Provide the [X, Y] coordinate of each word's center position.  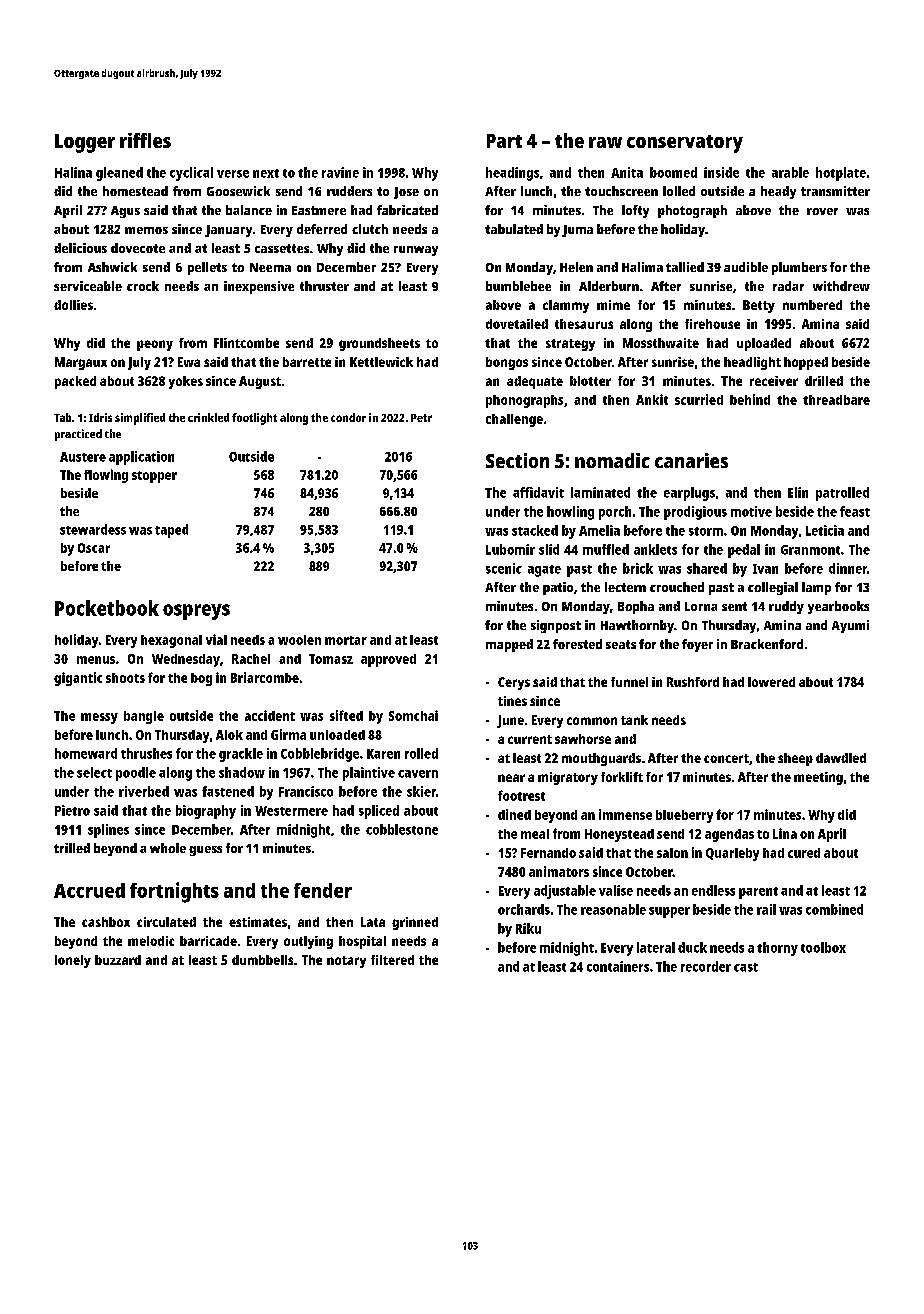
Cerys [514, 683]
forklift [622, 777]
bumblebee [518, 286]
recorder [706, 966]
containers [618, 966]
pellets [207, 268]
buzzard [118, 960]
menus [96, 660]
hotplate [841, 174]
